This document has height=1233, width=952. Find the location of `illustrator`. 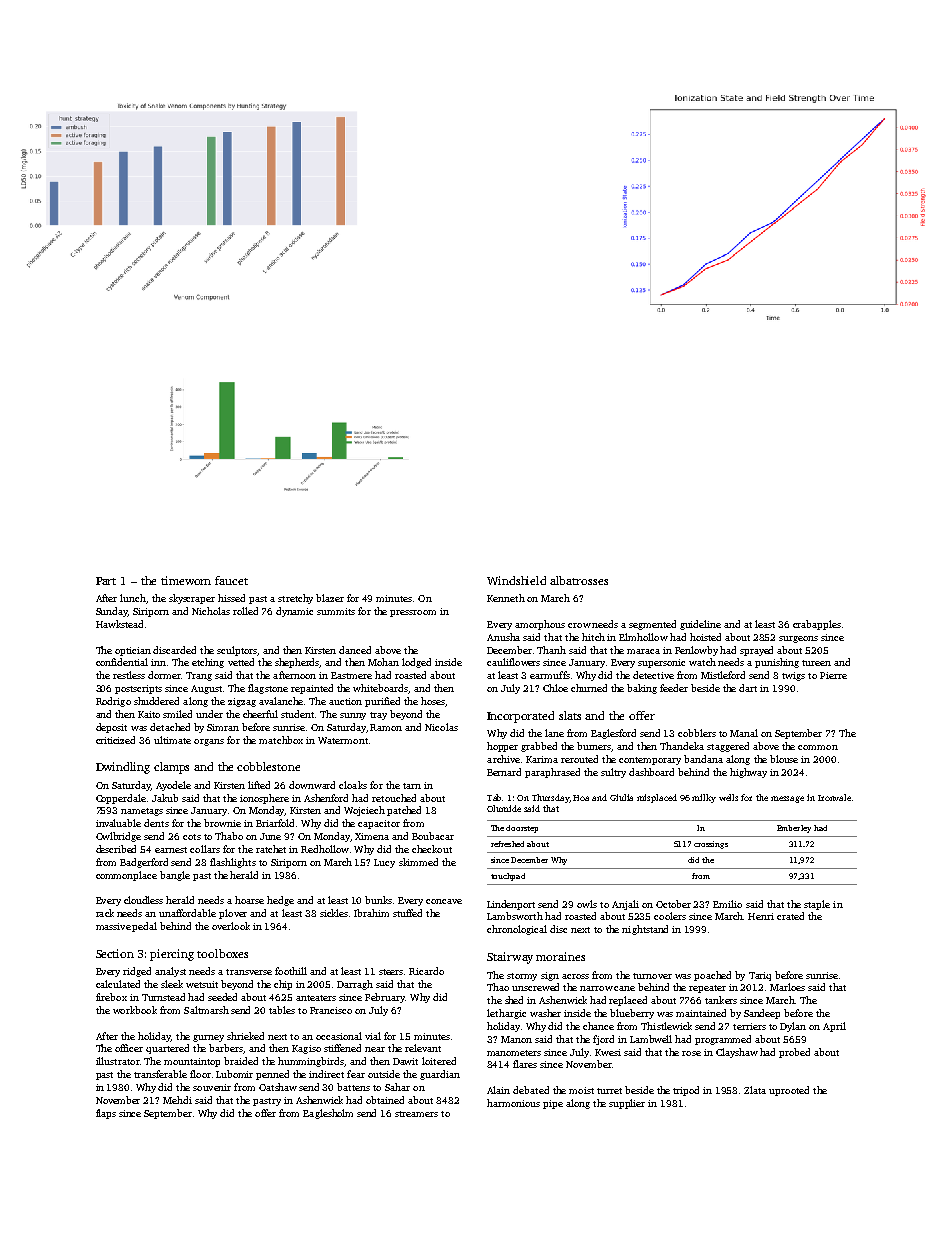

illustrator is located at coordinates (118, 1061).
